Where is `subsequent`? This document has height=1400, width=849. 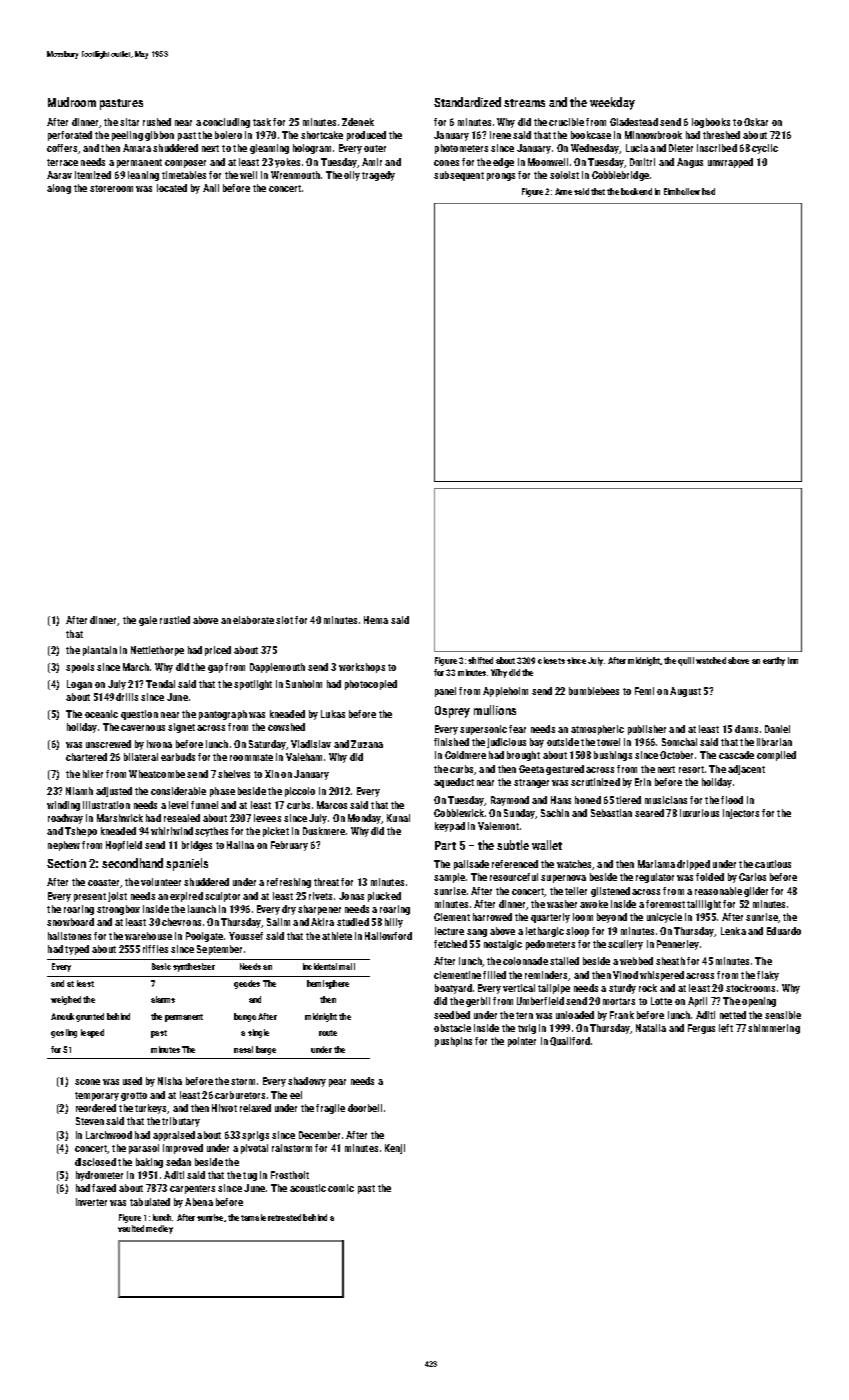
subsequent is located at coordinates (459, 176).
